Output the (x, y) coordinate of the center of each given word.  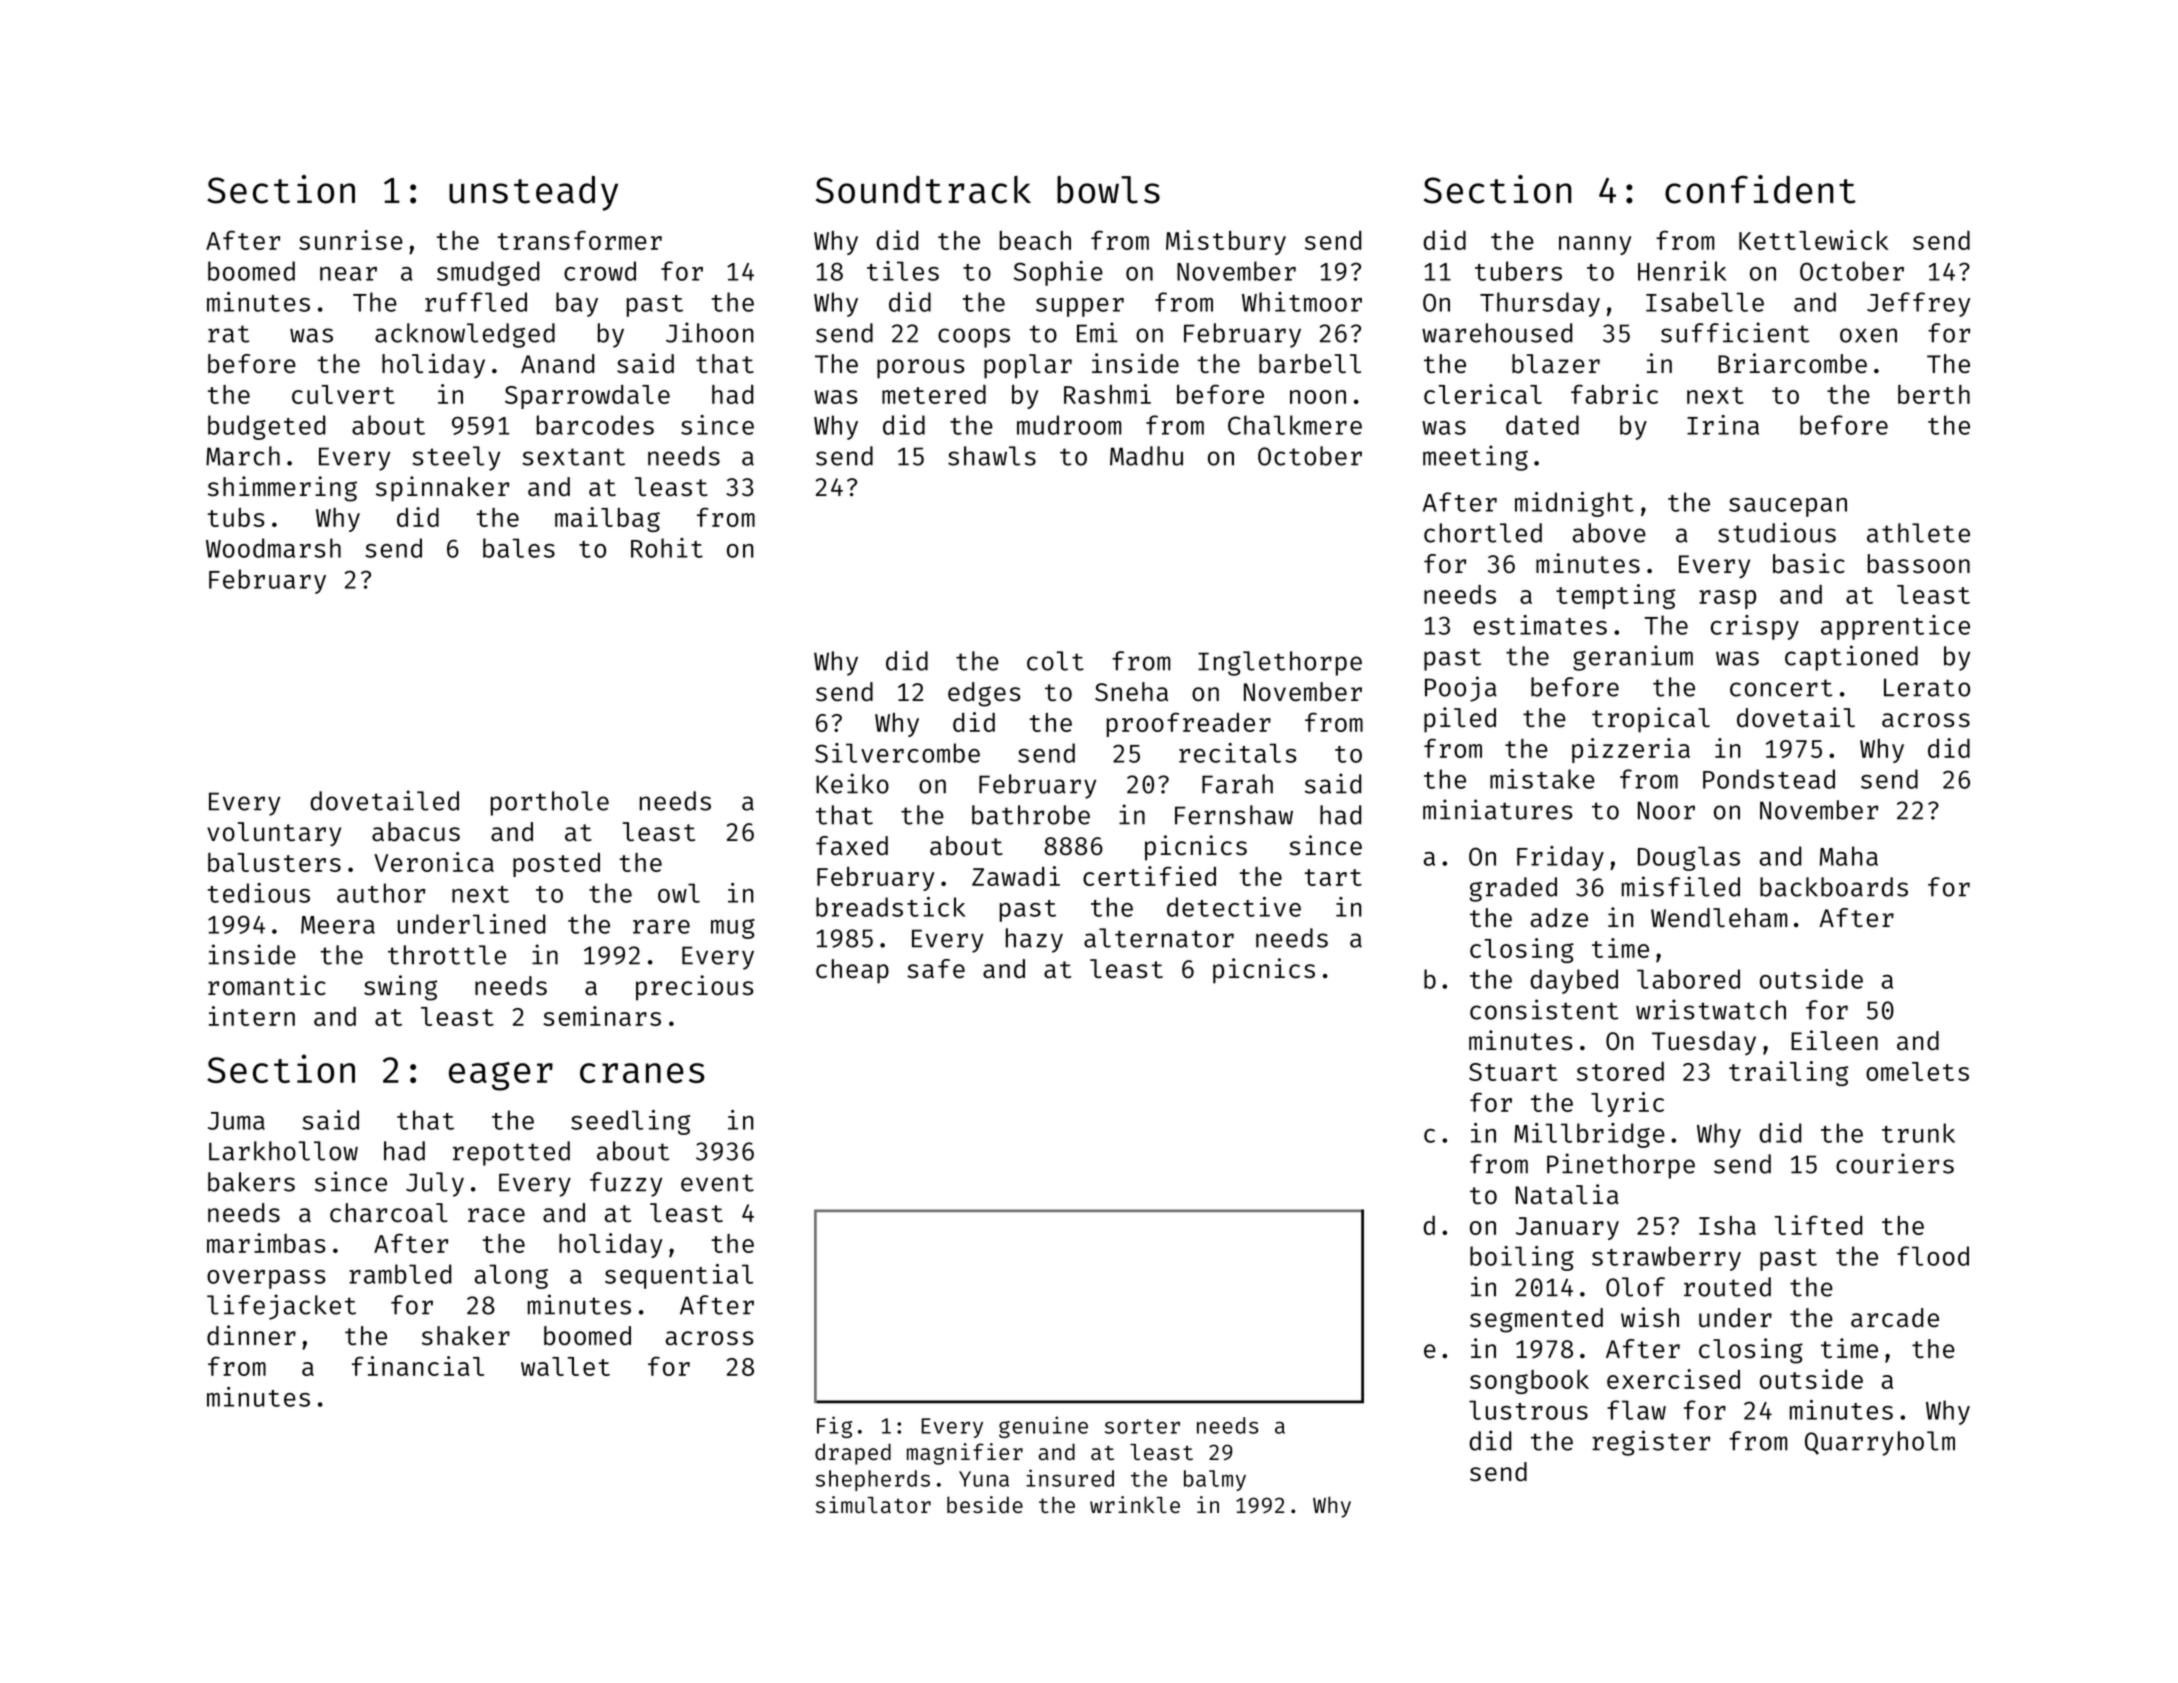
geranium (1633, 658)
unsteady (533, 193)
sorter (1142, 1426)
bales (519, 548)
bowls (1108, 190)
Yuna (984, 1479)
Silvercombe (897, 753)
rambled (400, 1274)
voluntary (274, 834)
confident (1760, 189)
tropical (1651, 720)
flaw (1636, 1410)
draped (853, 1454)
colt (1055, 661)
